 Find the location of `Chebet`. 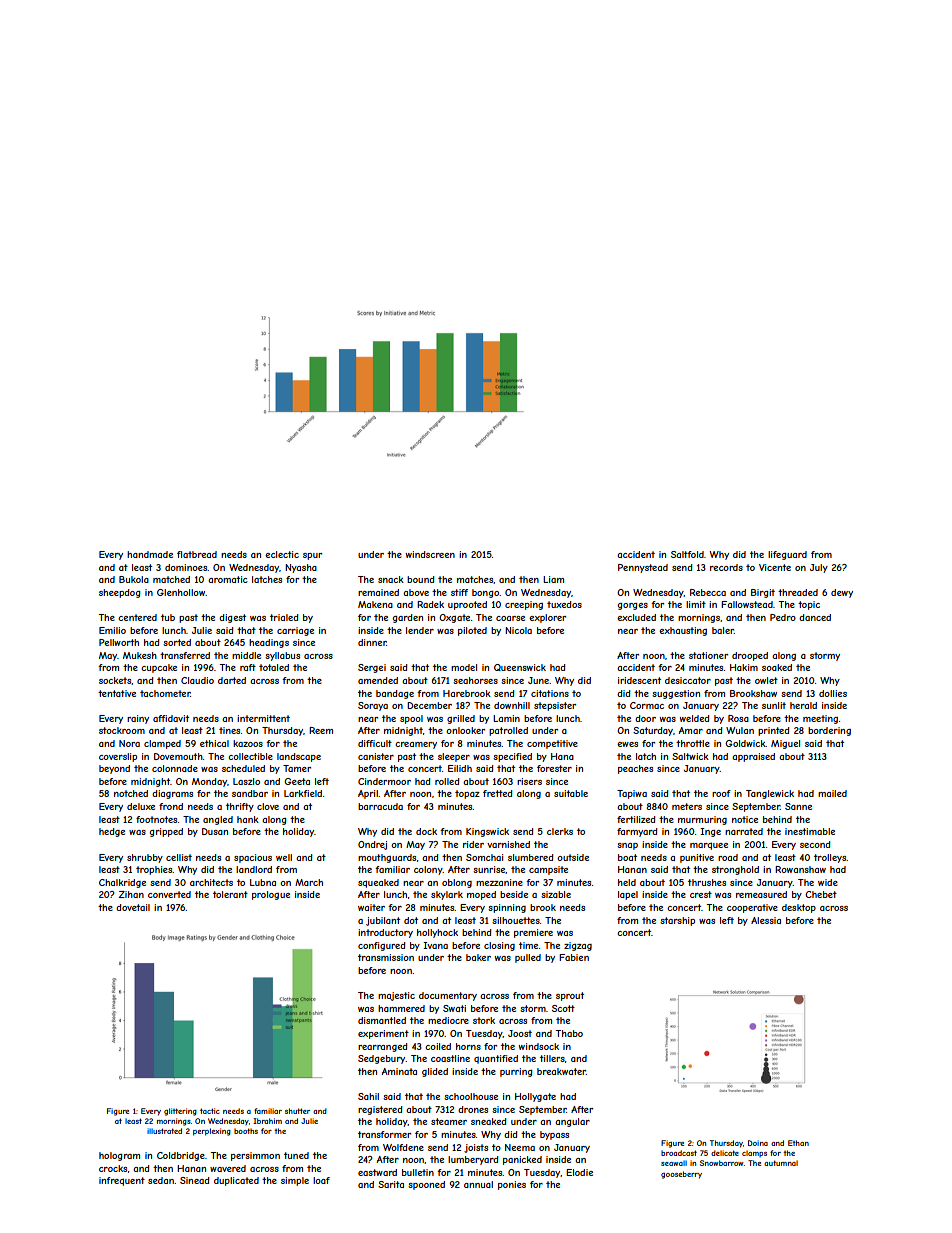

Chebet is located at coordinates (821, 894).
